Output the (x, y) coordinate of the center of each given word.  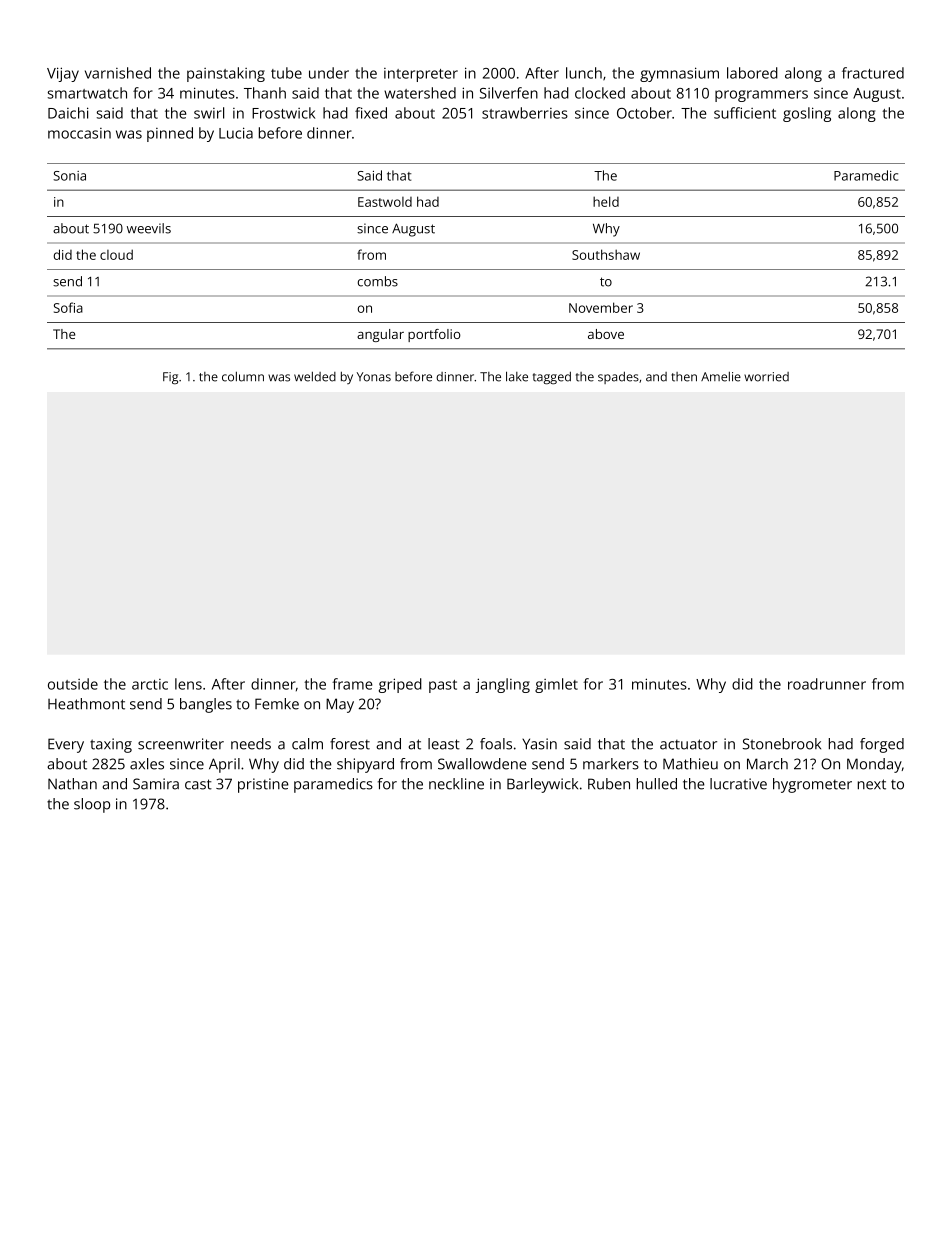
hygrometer (812, 785)
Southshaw (606, 254)
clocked (600, 93)
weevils (149, 228)
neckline (456, 784)
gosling (807, 114)
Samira (156, 784)
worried (766, 377)
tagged (552, 378)
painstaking (226, 74)
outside (73, 684)
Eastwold (385, 202)
